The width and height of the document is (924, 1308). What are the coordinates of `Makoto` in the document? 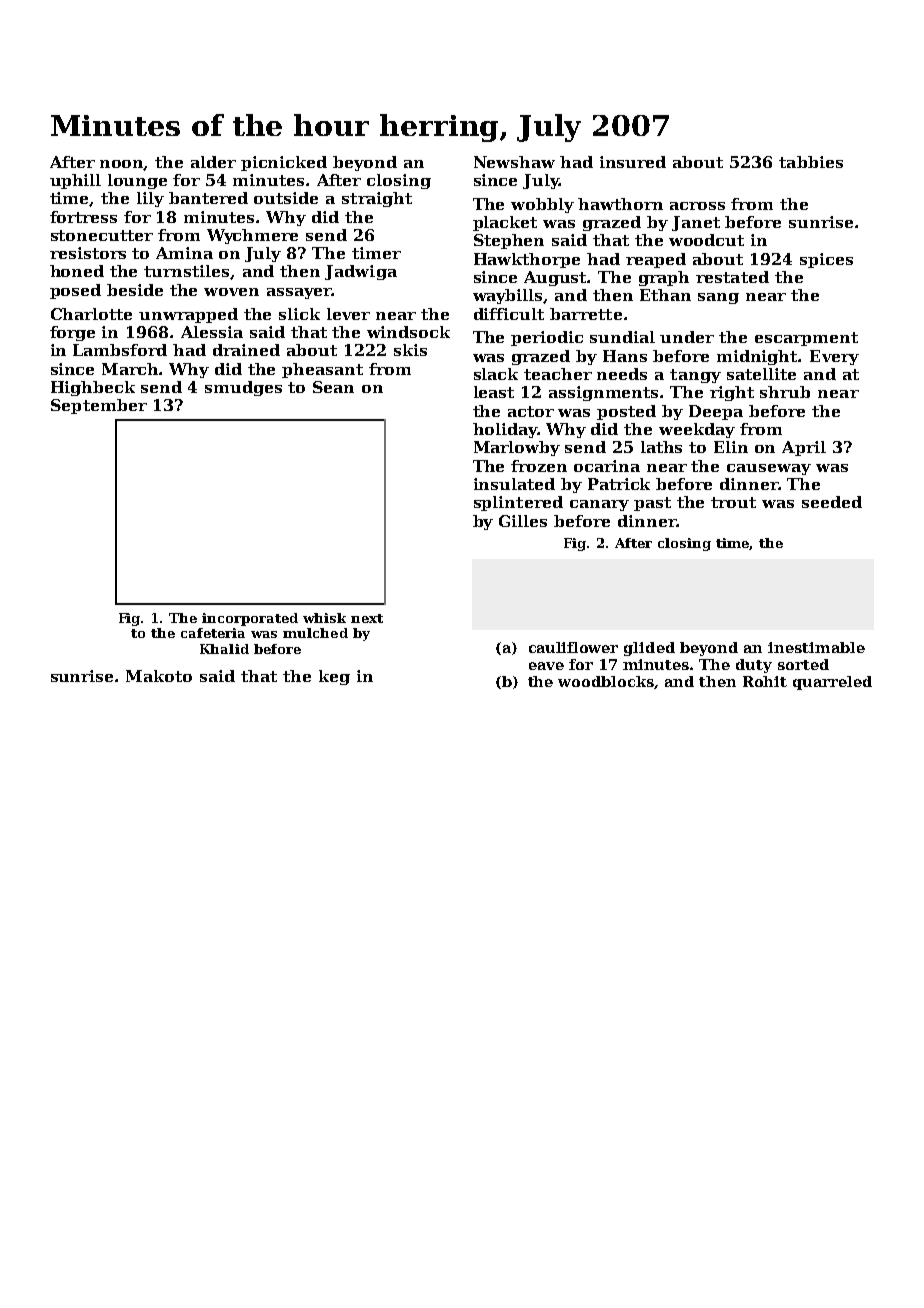 It's located at (159, 676).
